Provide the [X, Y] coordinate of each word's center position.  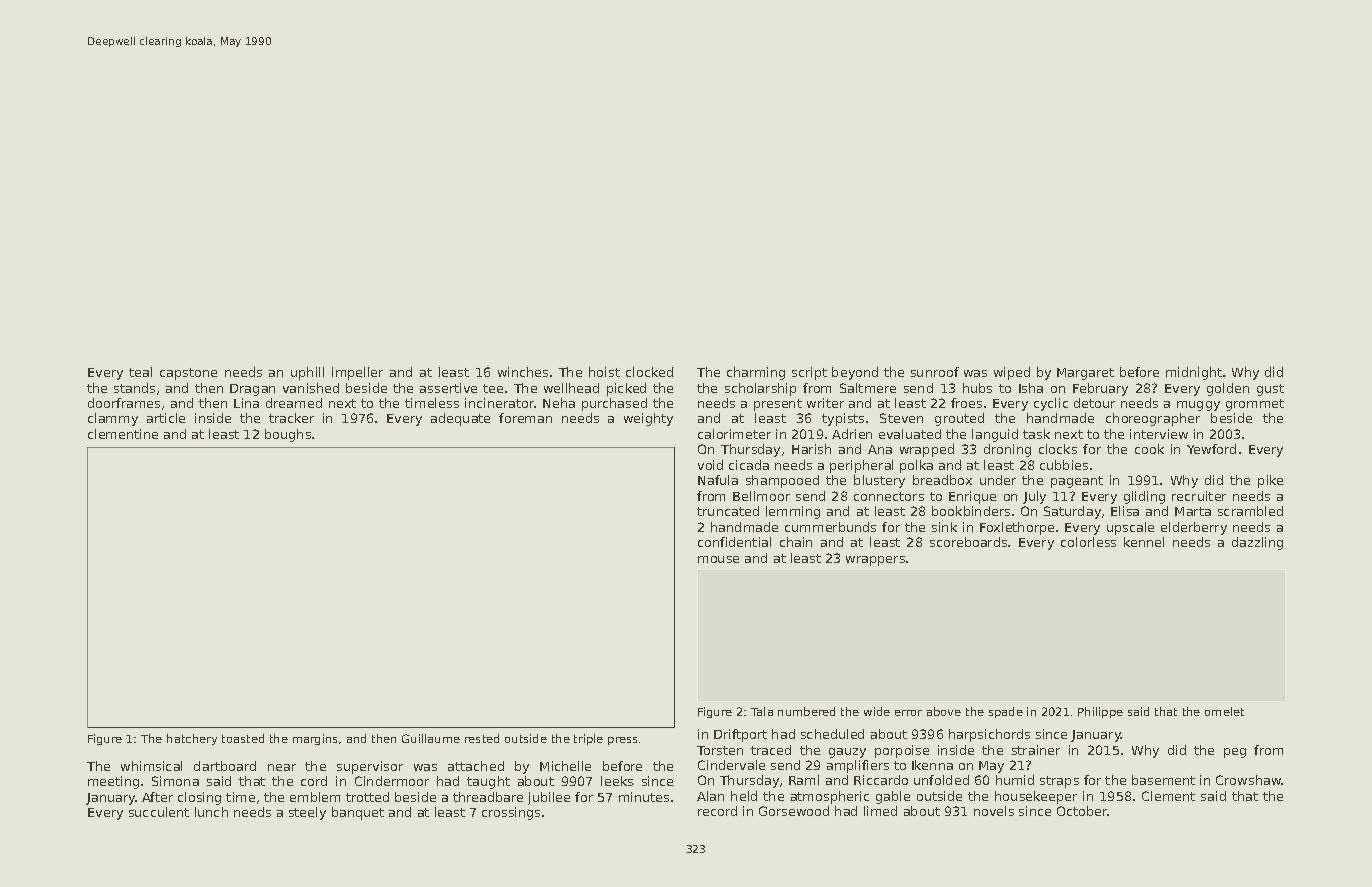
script [809, 373]
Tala [762, 711]
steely [307, 813]
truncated [728, 511]
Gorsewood [794, 811]
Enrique [972, 497]
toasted [243, 738]
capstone [188, 374]
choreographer [1153, 419]
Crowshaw [1249, 780]
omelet [1224, 711]
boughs [288, 435]
